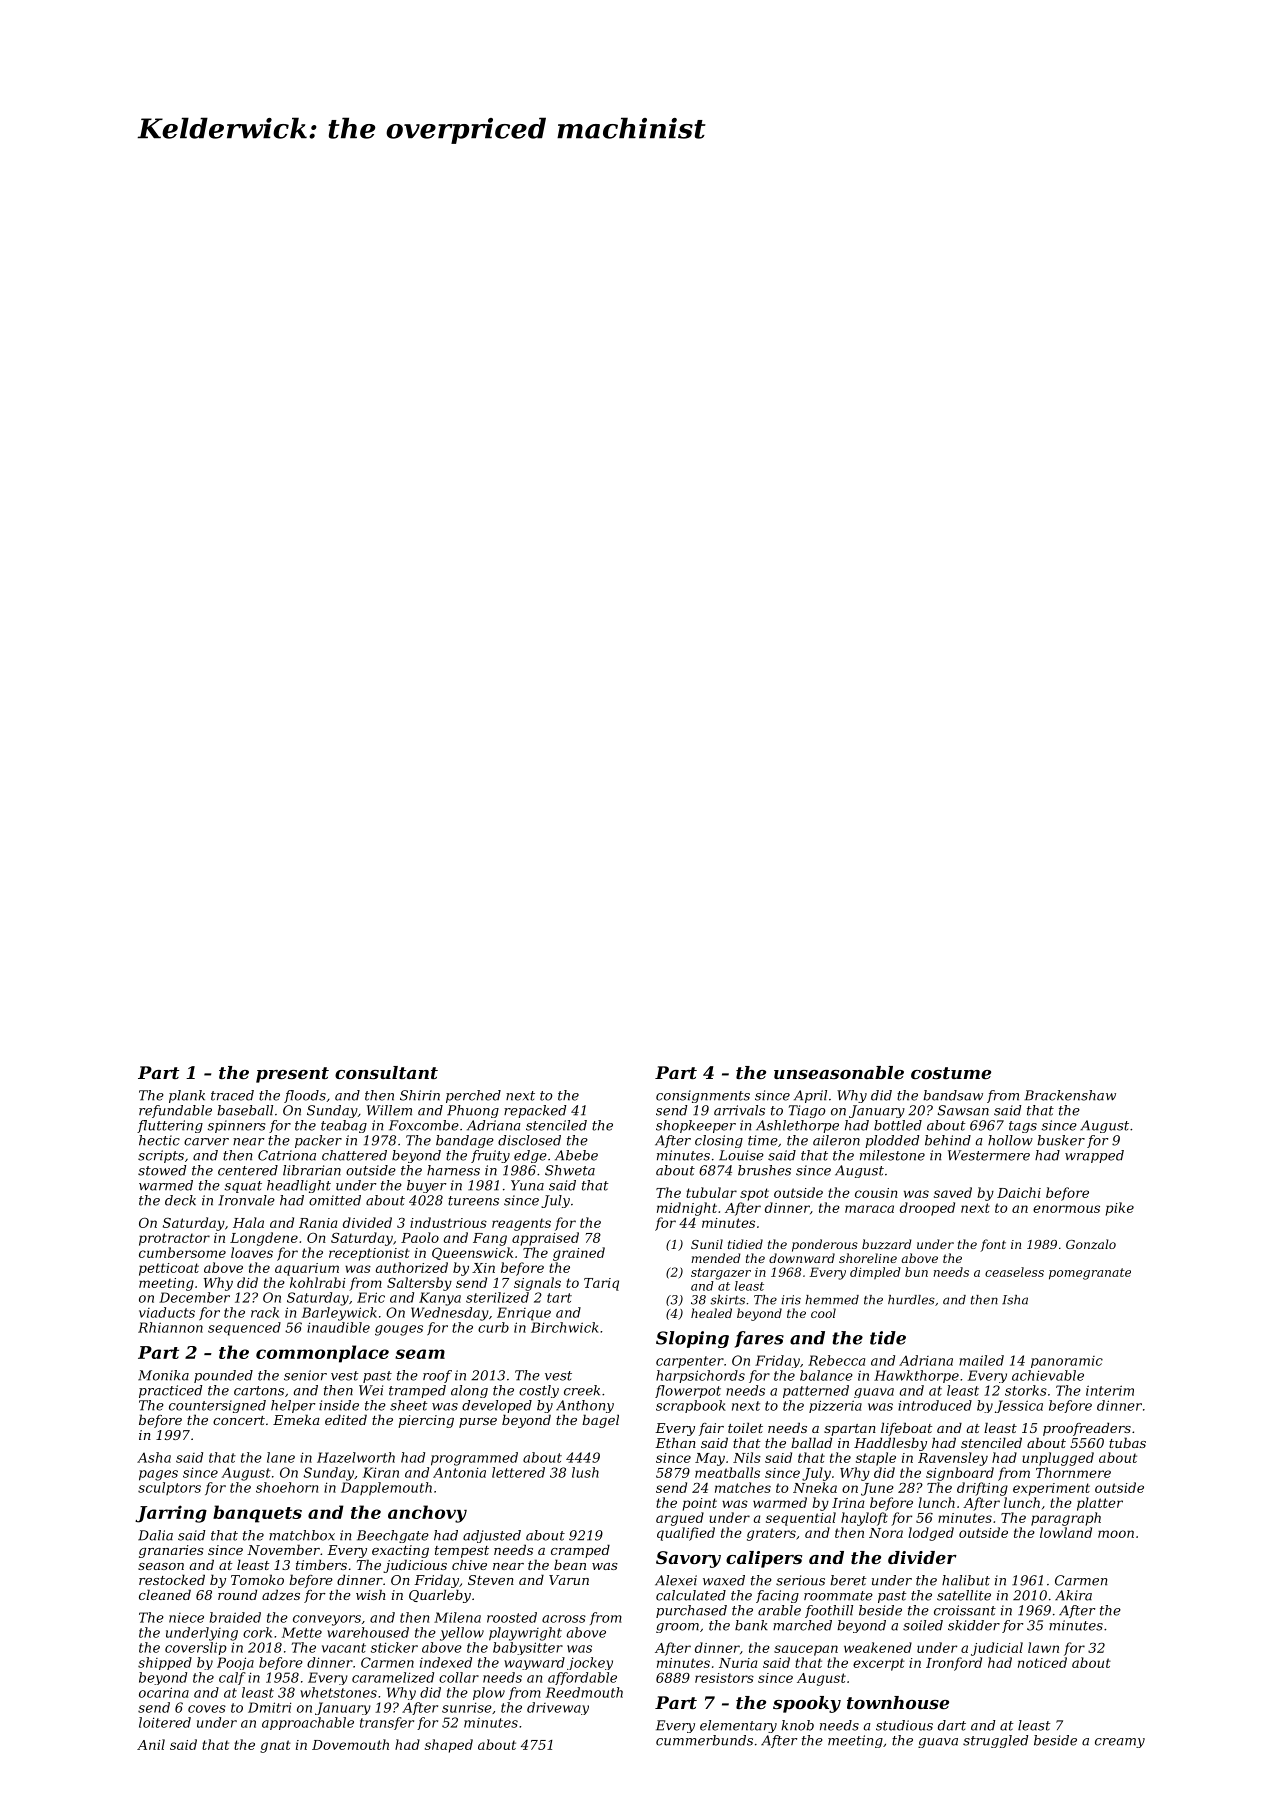 This document has width=1285, height=1818. I want to click on behind, so click(948, 1140).
